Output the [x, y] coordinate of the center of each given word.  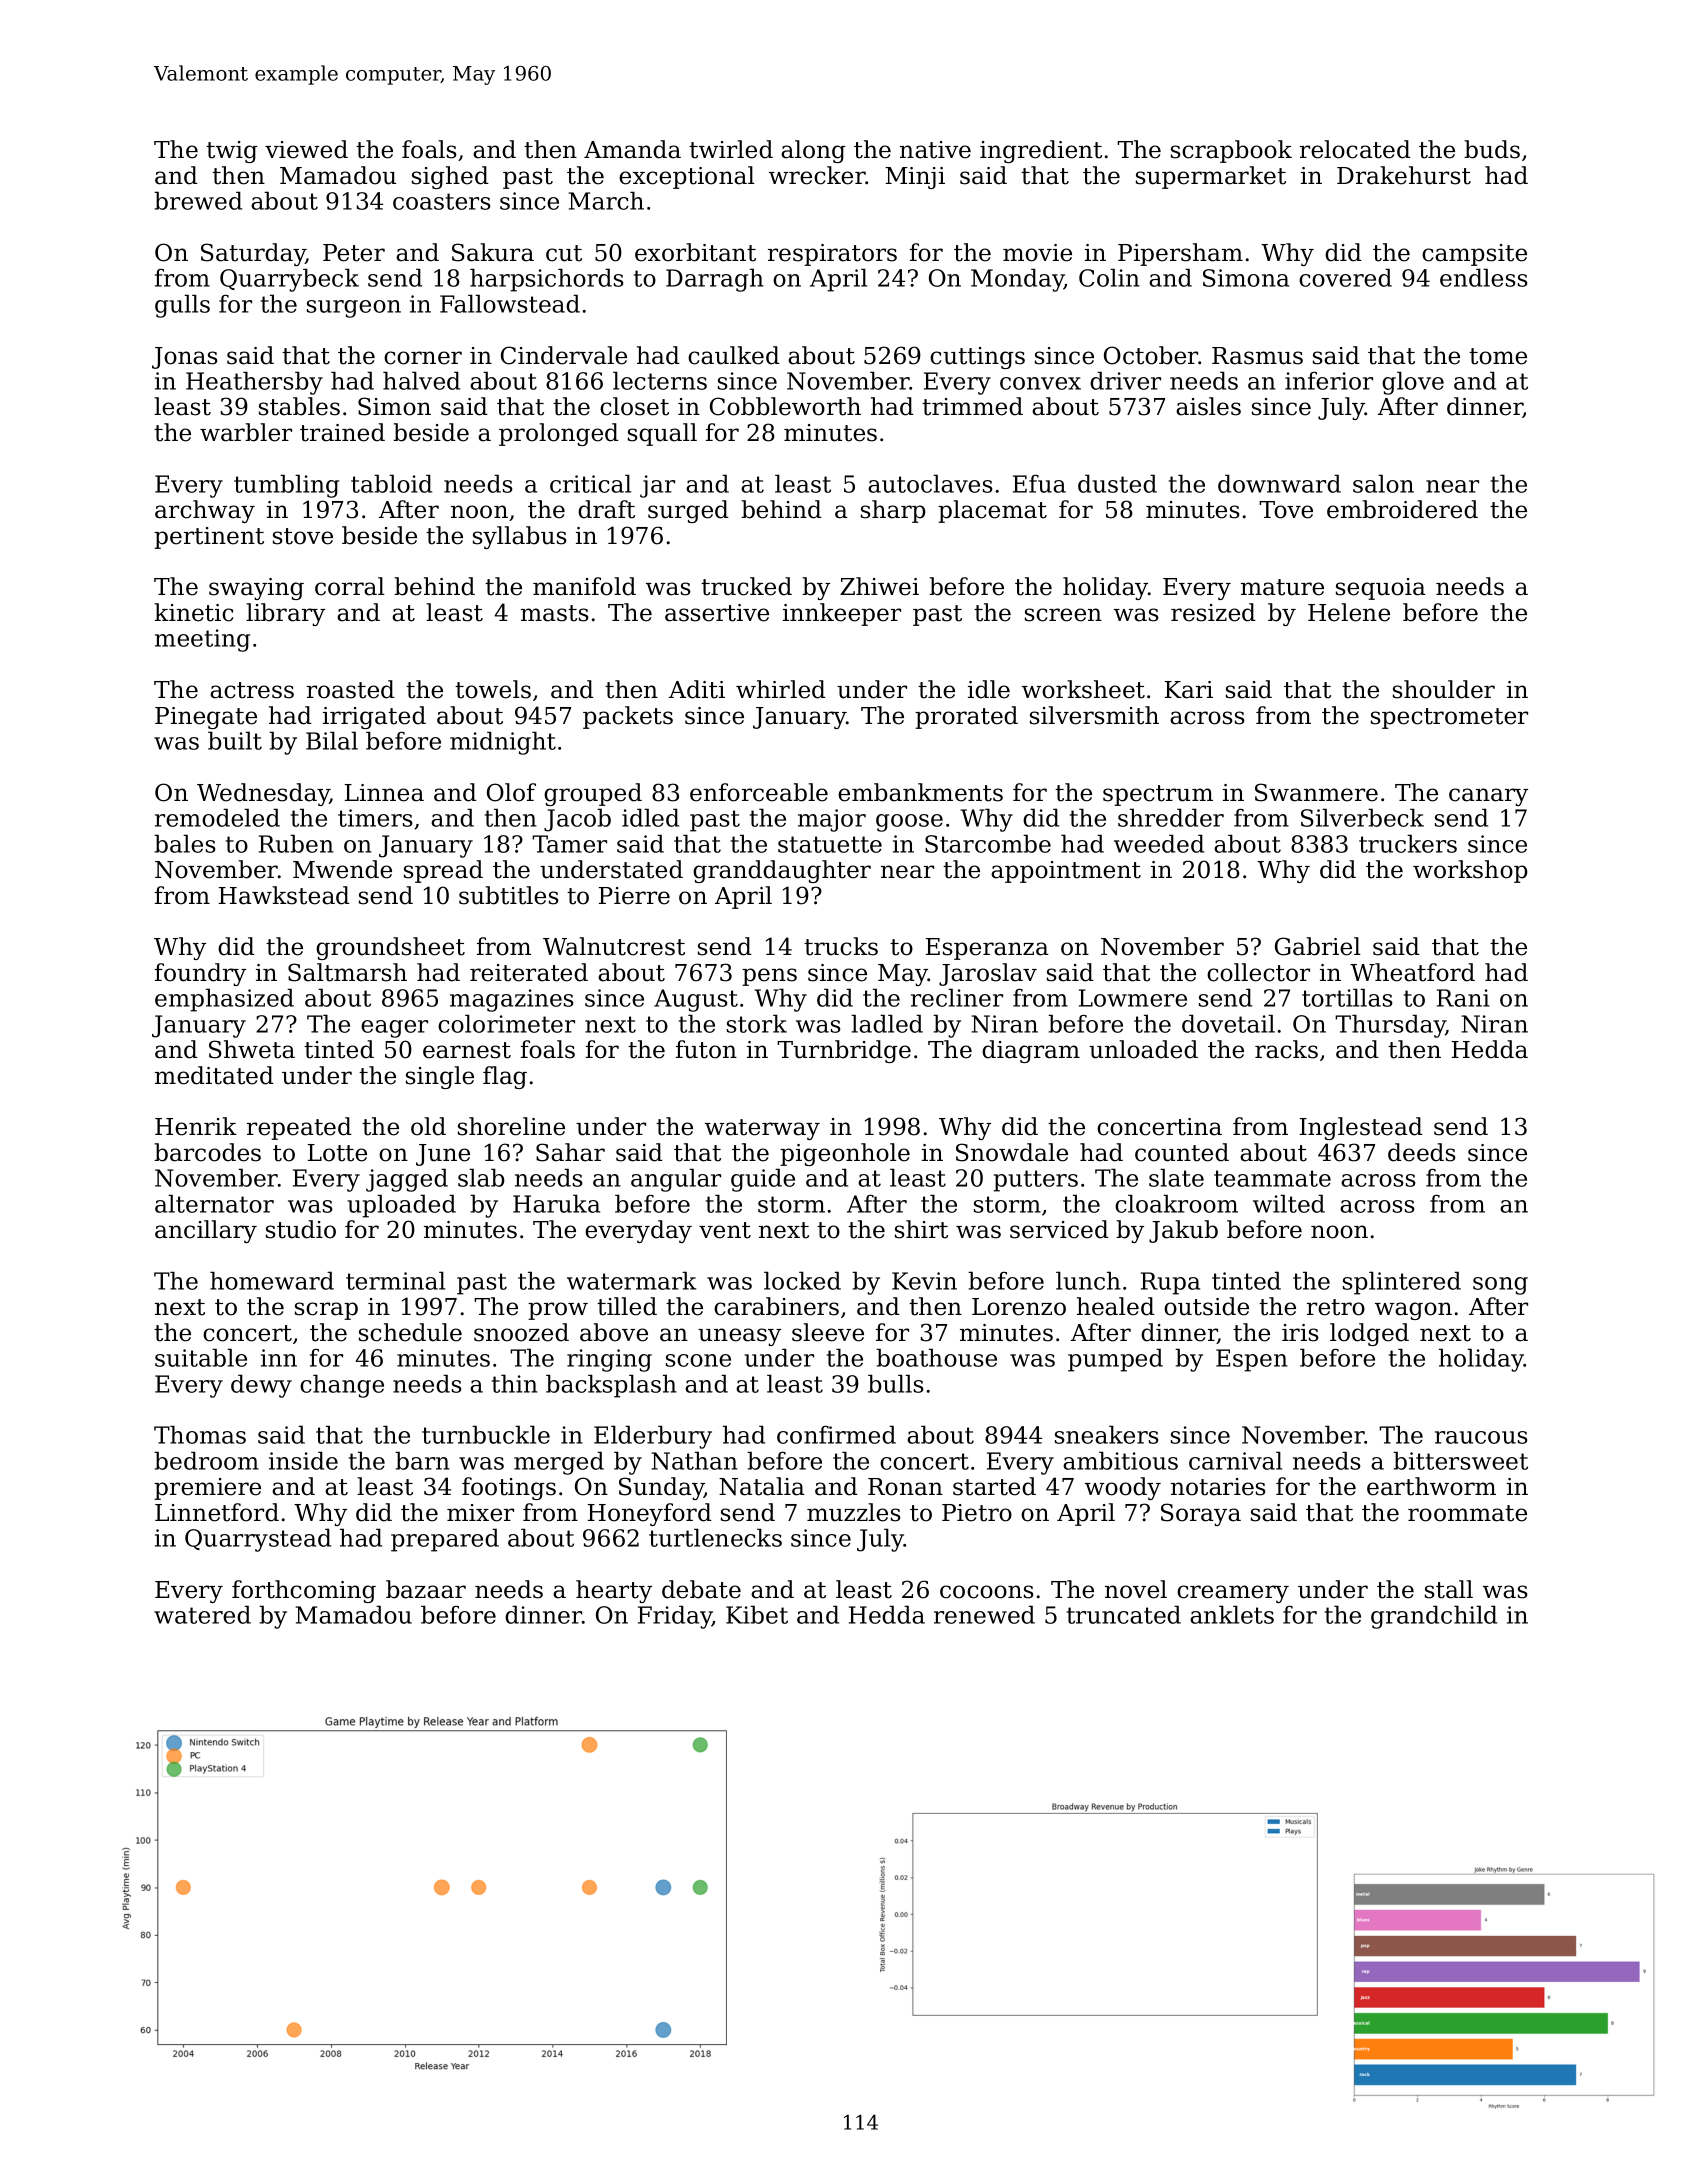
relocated [1355, 149]
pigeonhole [845, 1154]
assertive [717, 613]
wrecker [817, 175]
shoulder [1444, 689]
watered [202, 1614]
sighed [450, 177]
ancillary [206, 1231]
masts [555, 613]
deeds [1422, 1152]
